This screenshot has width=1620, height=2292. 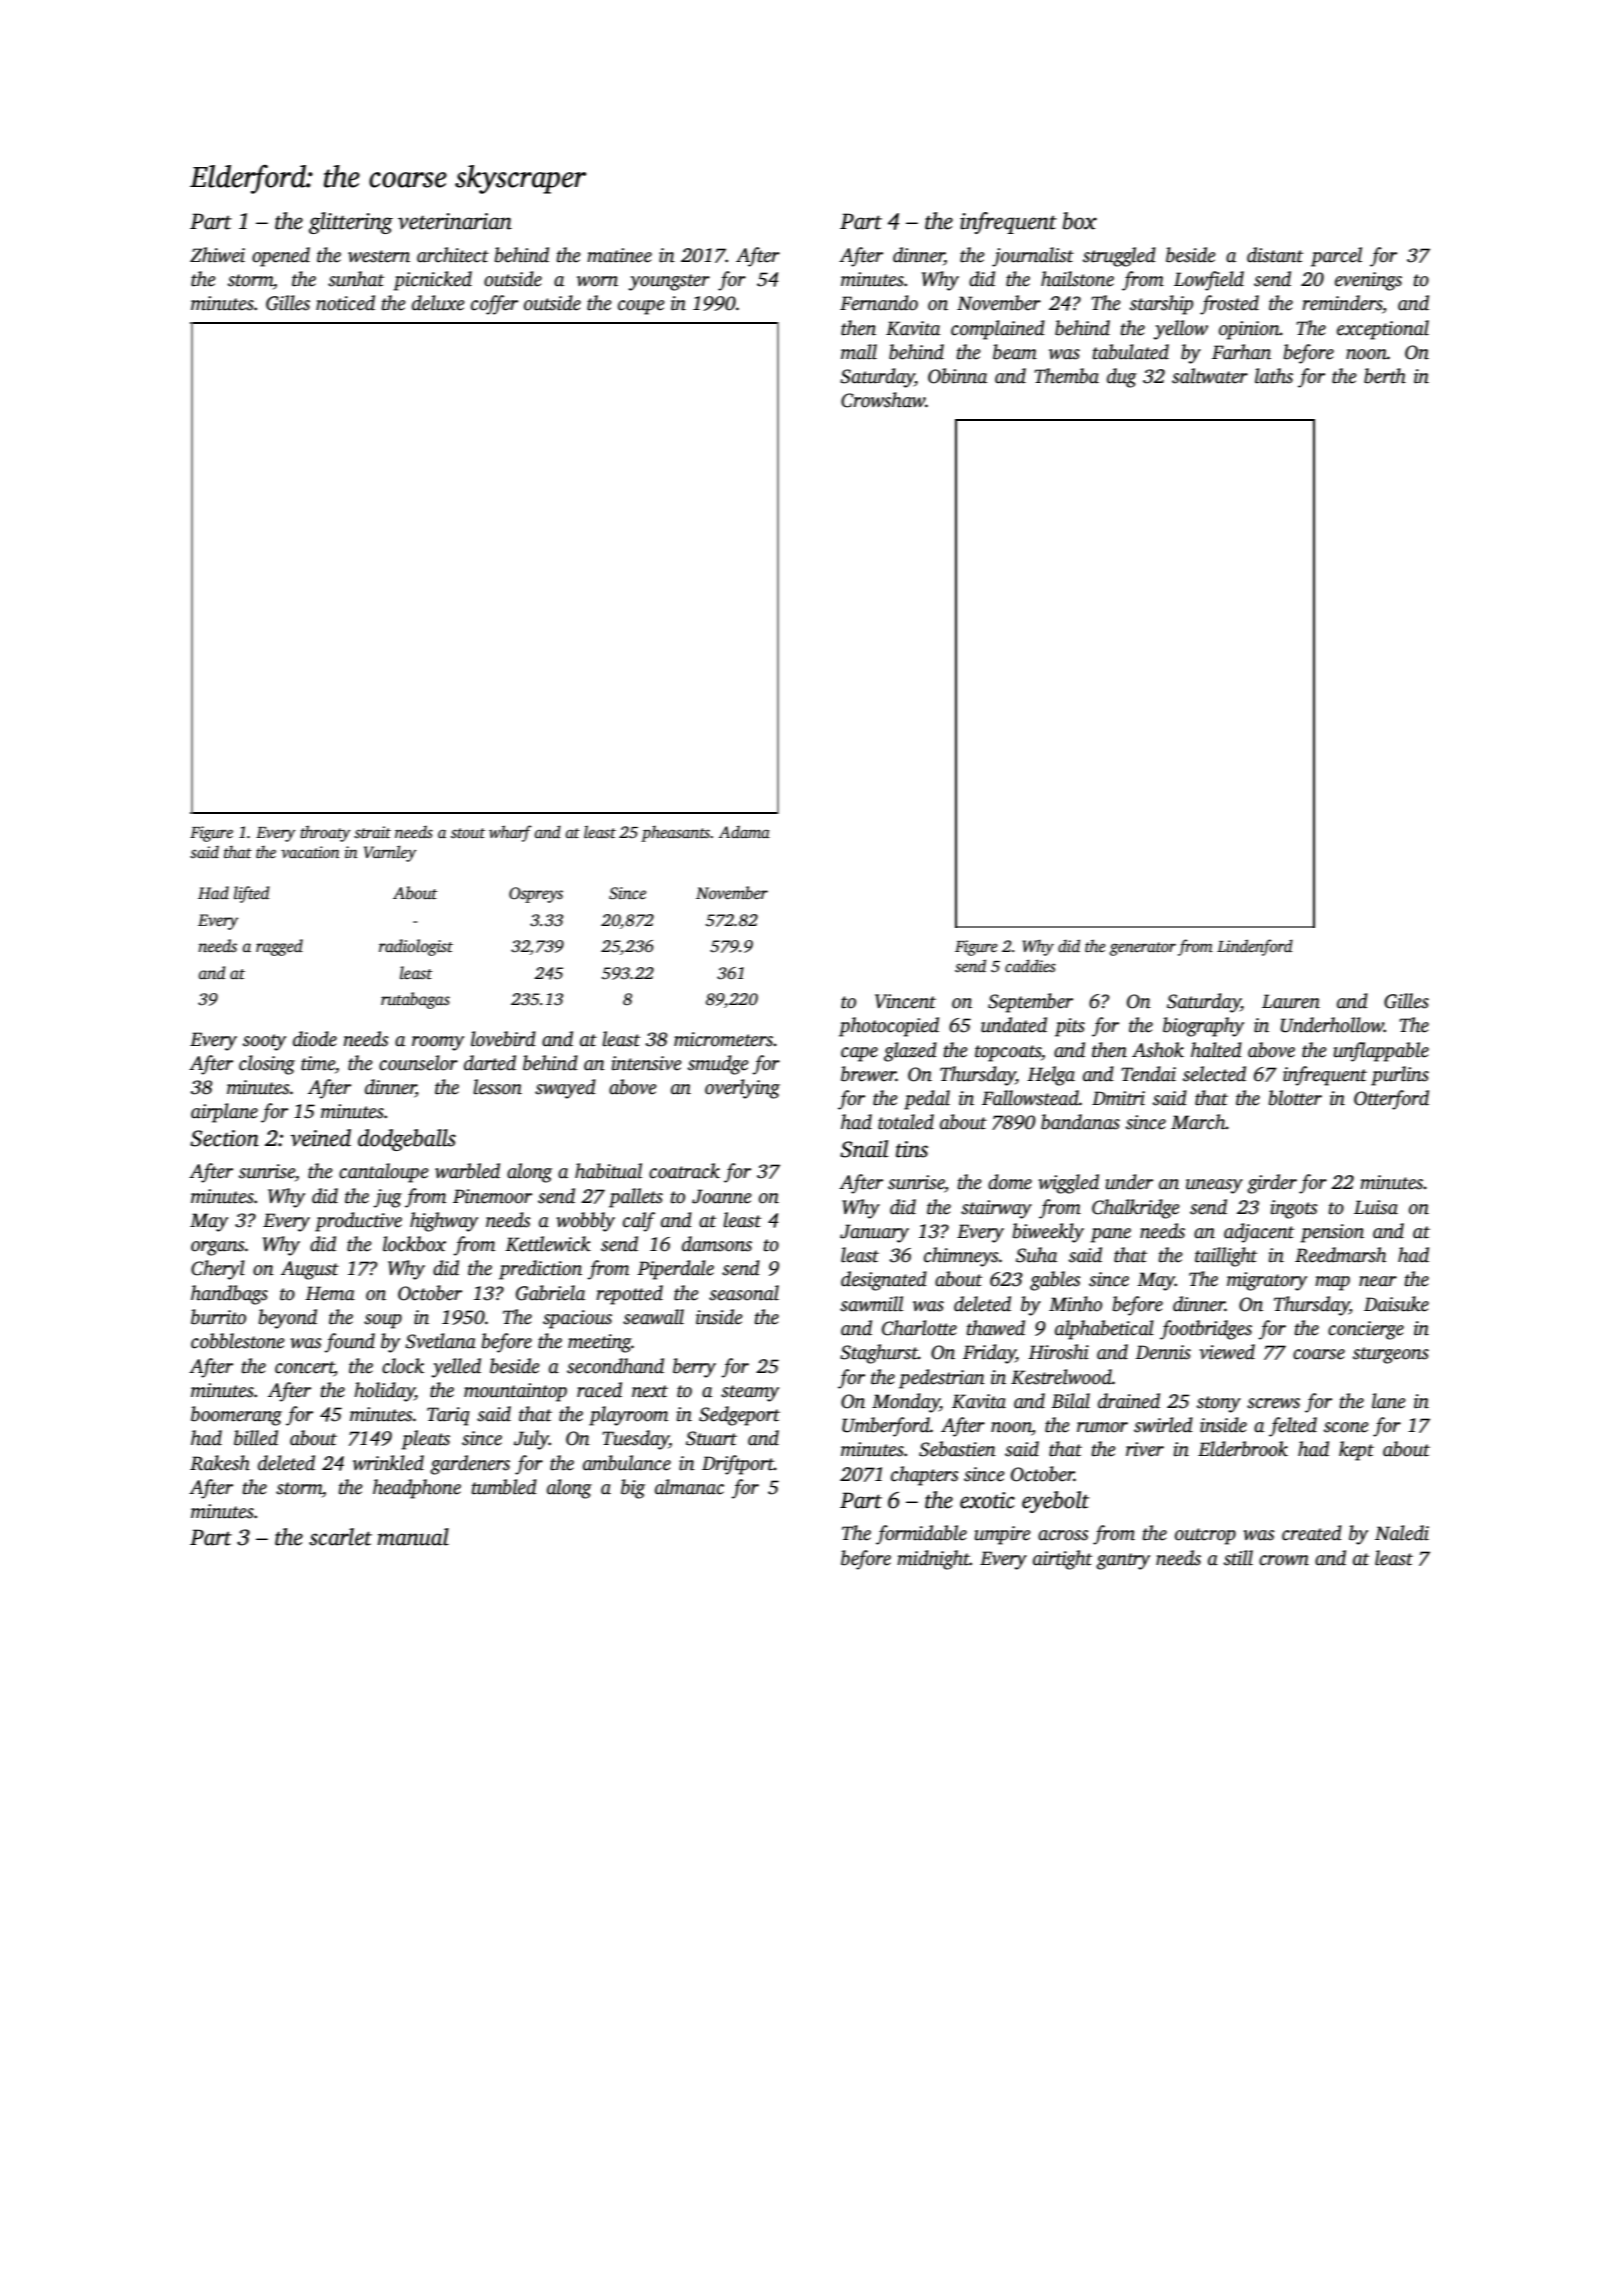 What do you see at coordinates (315, 1039) in the screenshot?
I see `diode` at bounding box center [315, 1039].
